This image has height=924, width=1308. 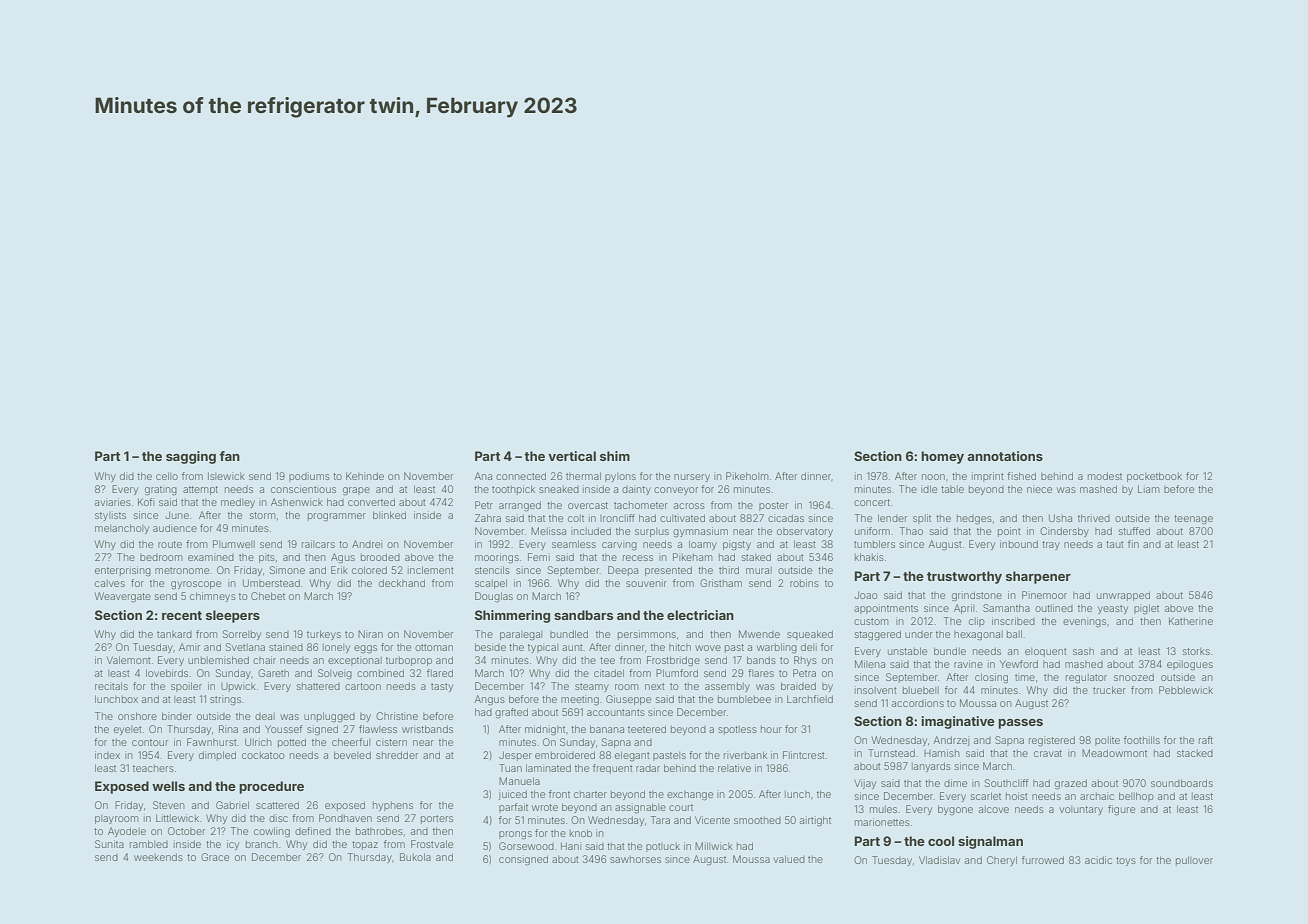 I want to click on weekends, so click(x=158, y=857).
